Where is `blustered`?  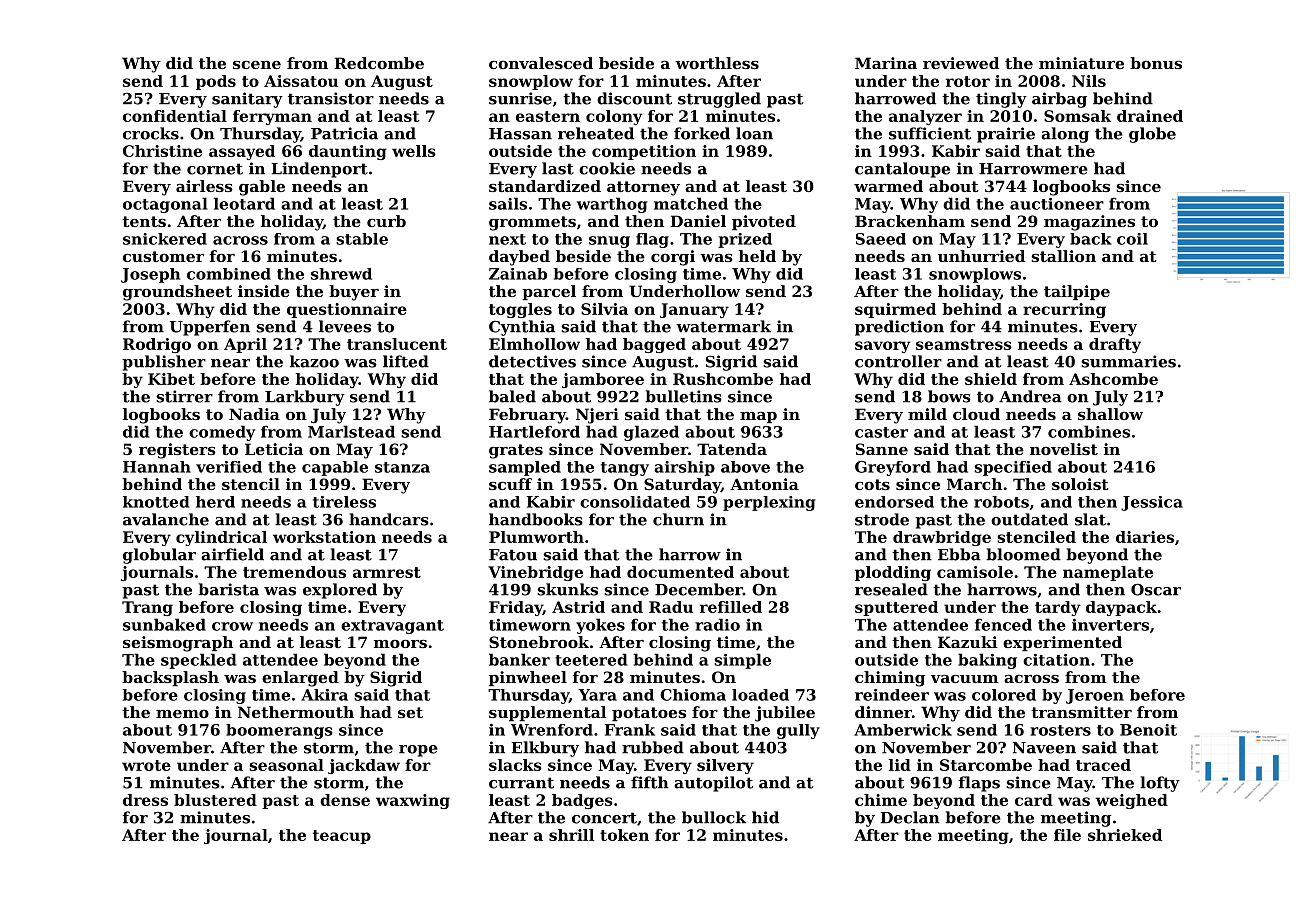 blustered is located at coordinates (215, 800).
